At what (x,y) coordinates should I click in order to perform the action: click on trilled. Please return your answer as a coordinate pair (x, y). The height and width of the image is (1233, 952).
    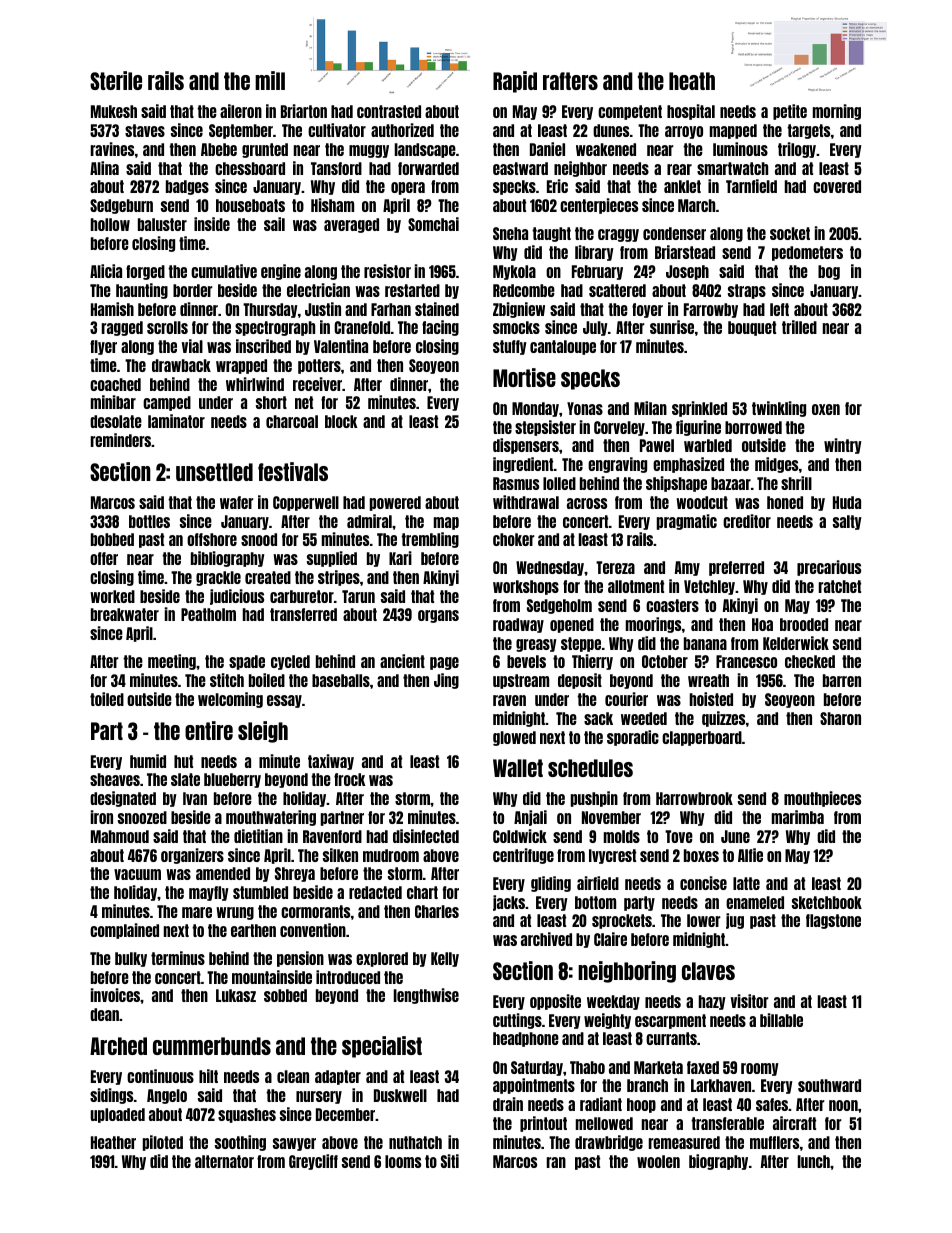
    Looking at the image, I should click on (799, 327).
